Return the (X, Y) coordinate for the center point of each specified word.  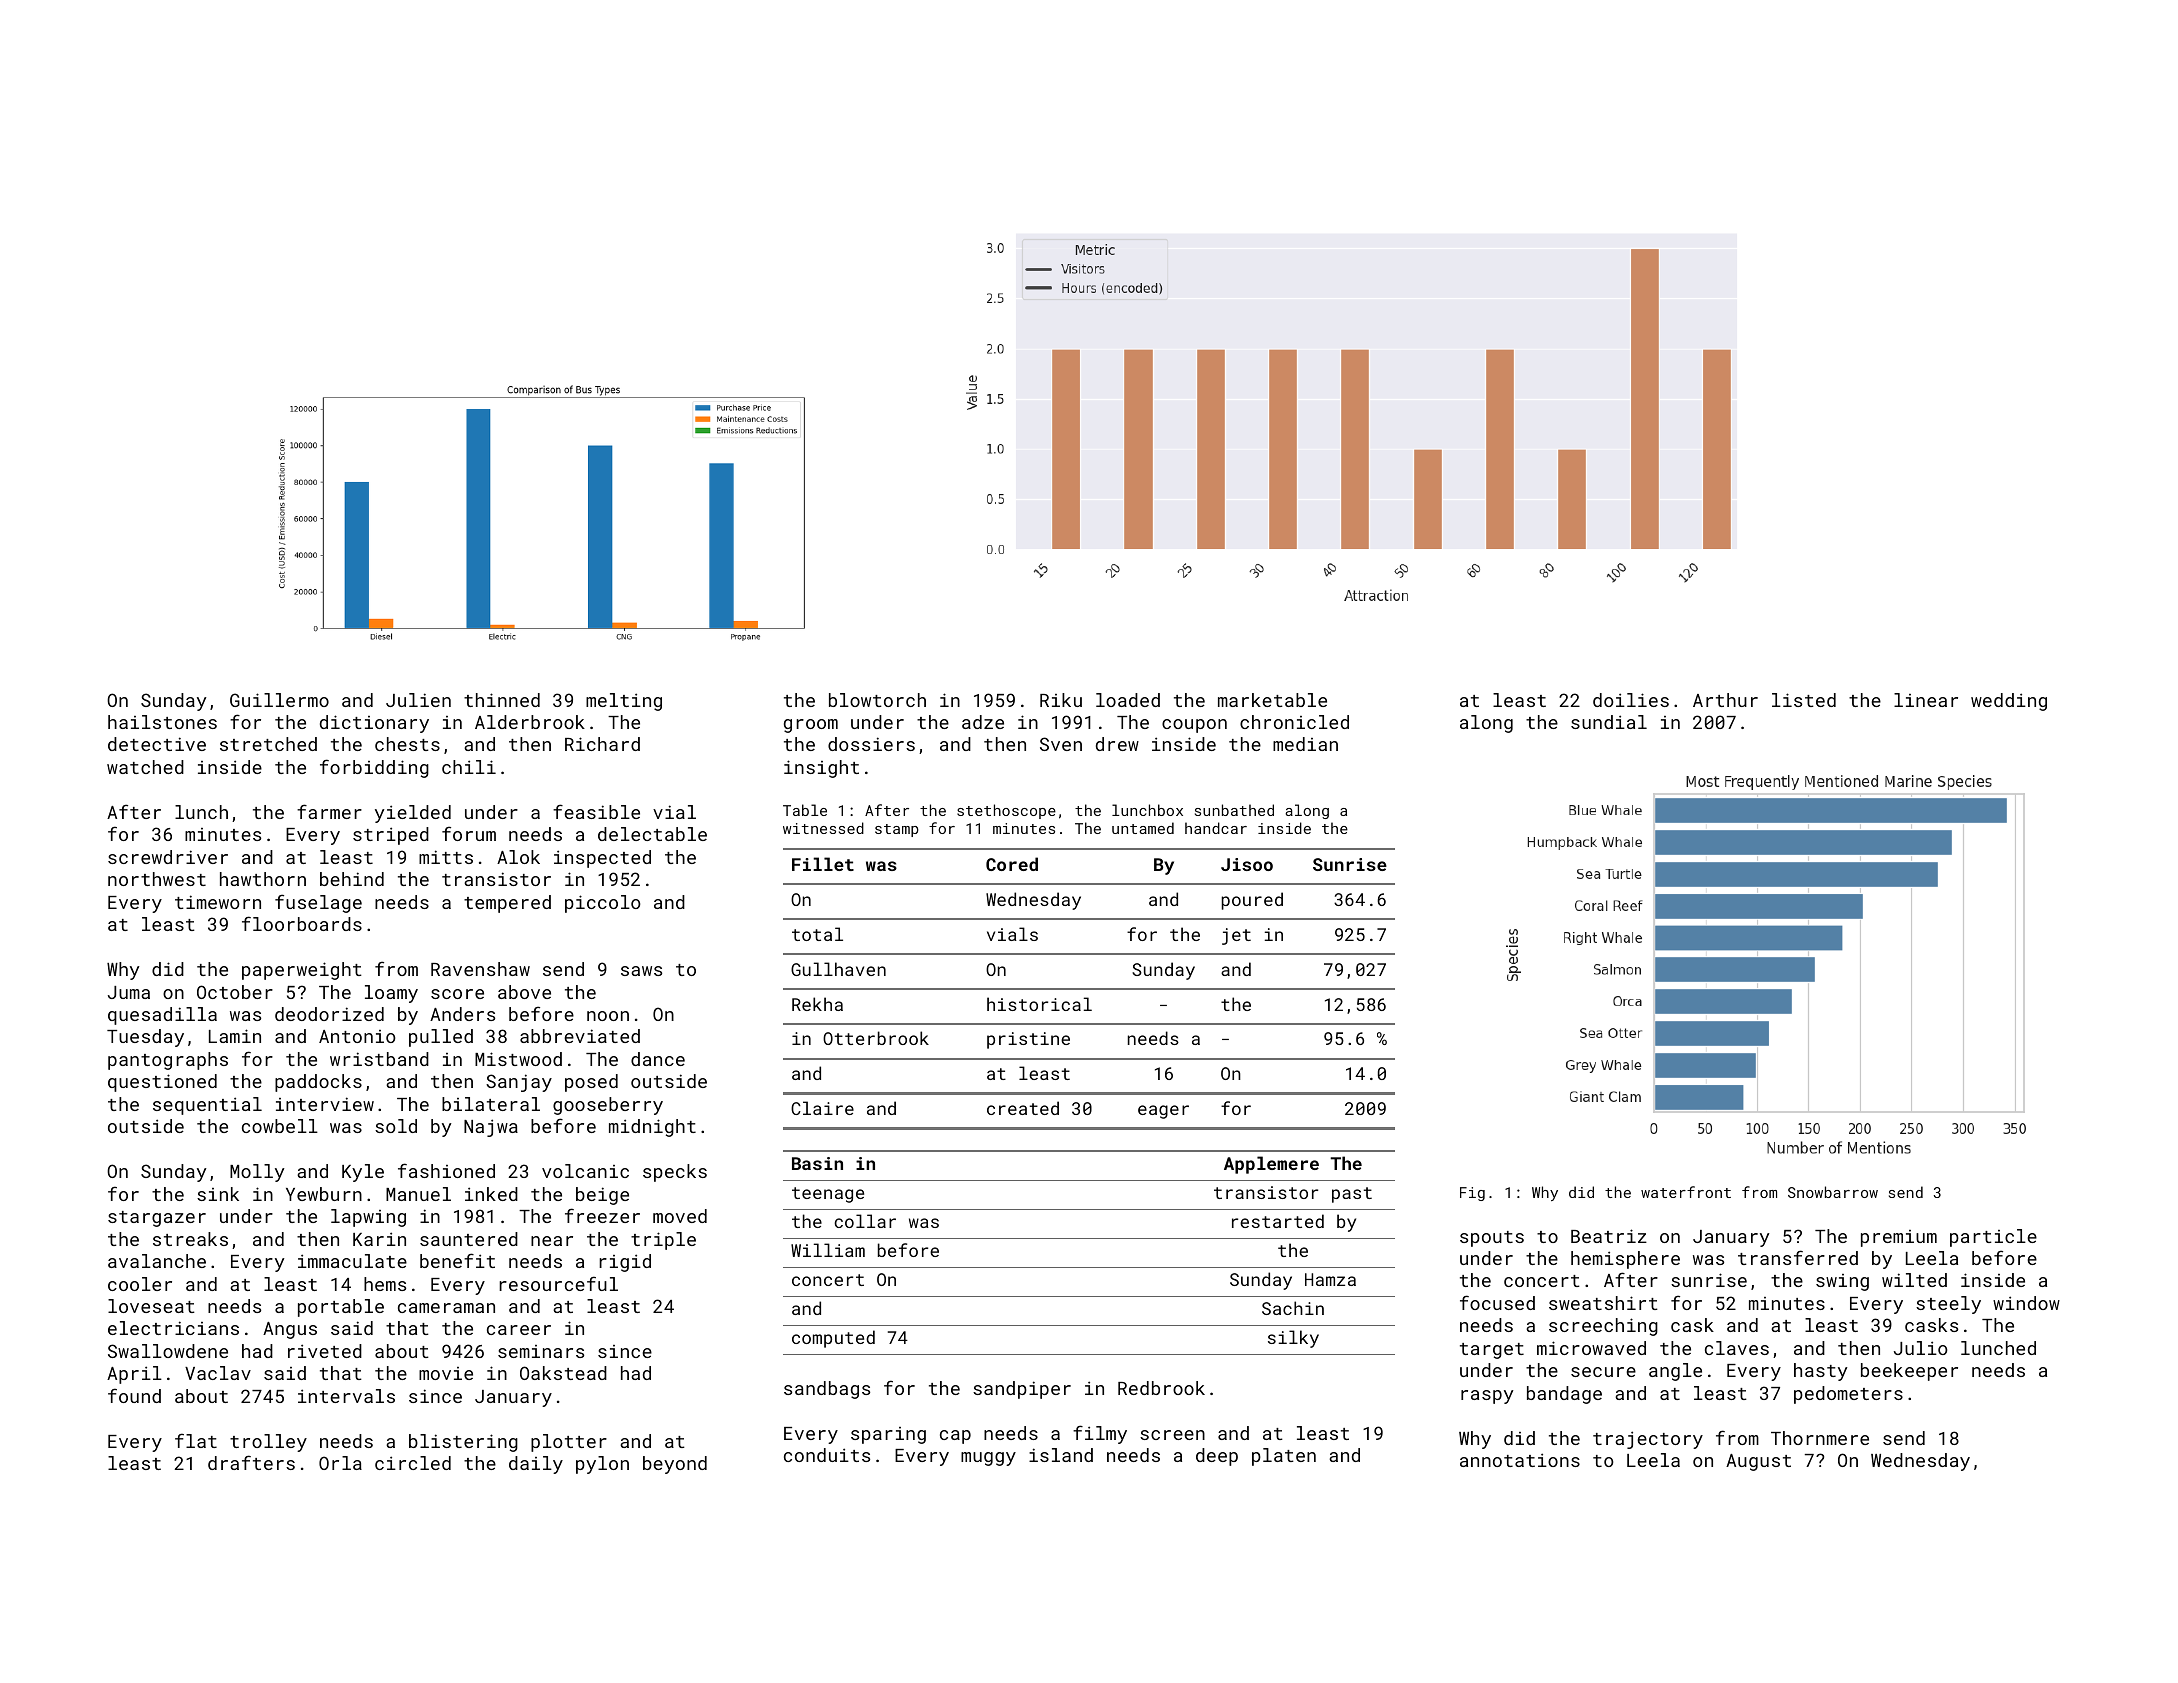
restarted (1278, 1221)
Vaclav (218, 1373)
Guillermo (279, 700)
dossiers (871, 744)
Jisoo (1247, 864)
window (2026, 1303)
